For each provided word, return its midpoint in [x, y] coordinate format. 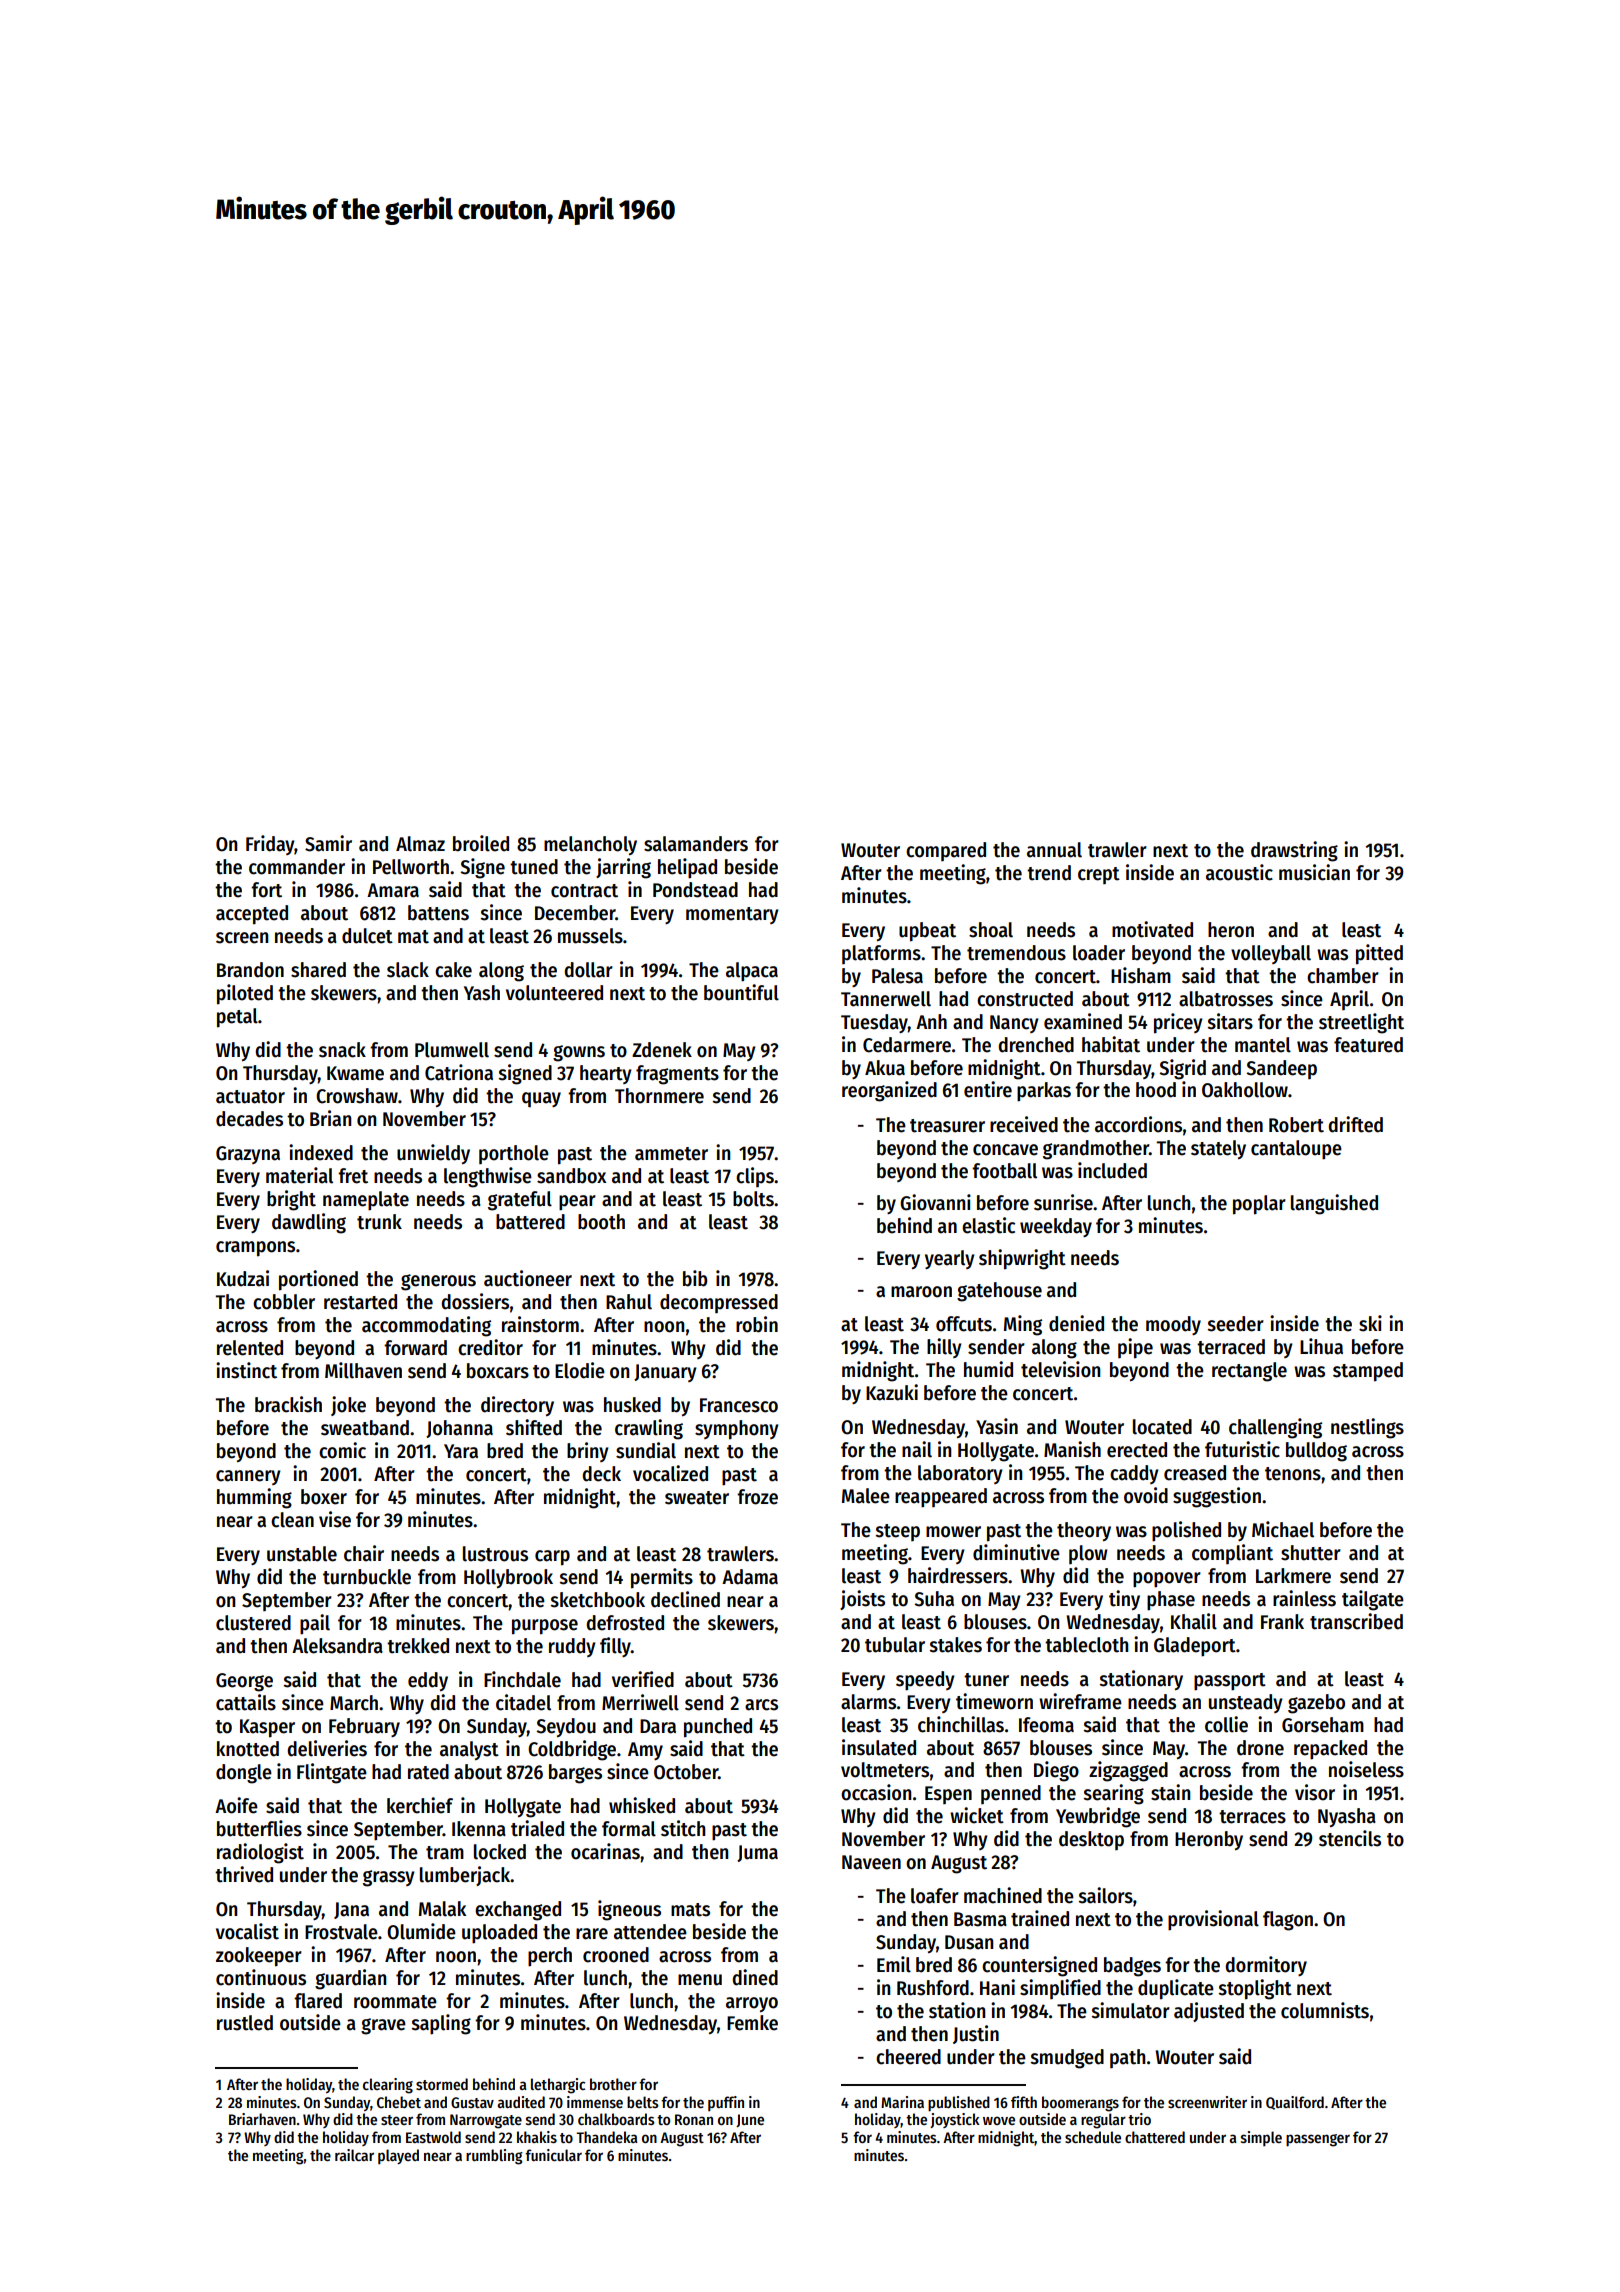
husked [632, 1405]
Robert [1296, 1125]
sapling [441, 2024]
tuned [534, 867]
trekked [418, 1646]
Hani [997, 1987]
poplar [1259, 1205]
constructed [1025, 999]
